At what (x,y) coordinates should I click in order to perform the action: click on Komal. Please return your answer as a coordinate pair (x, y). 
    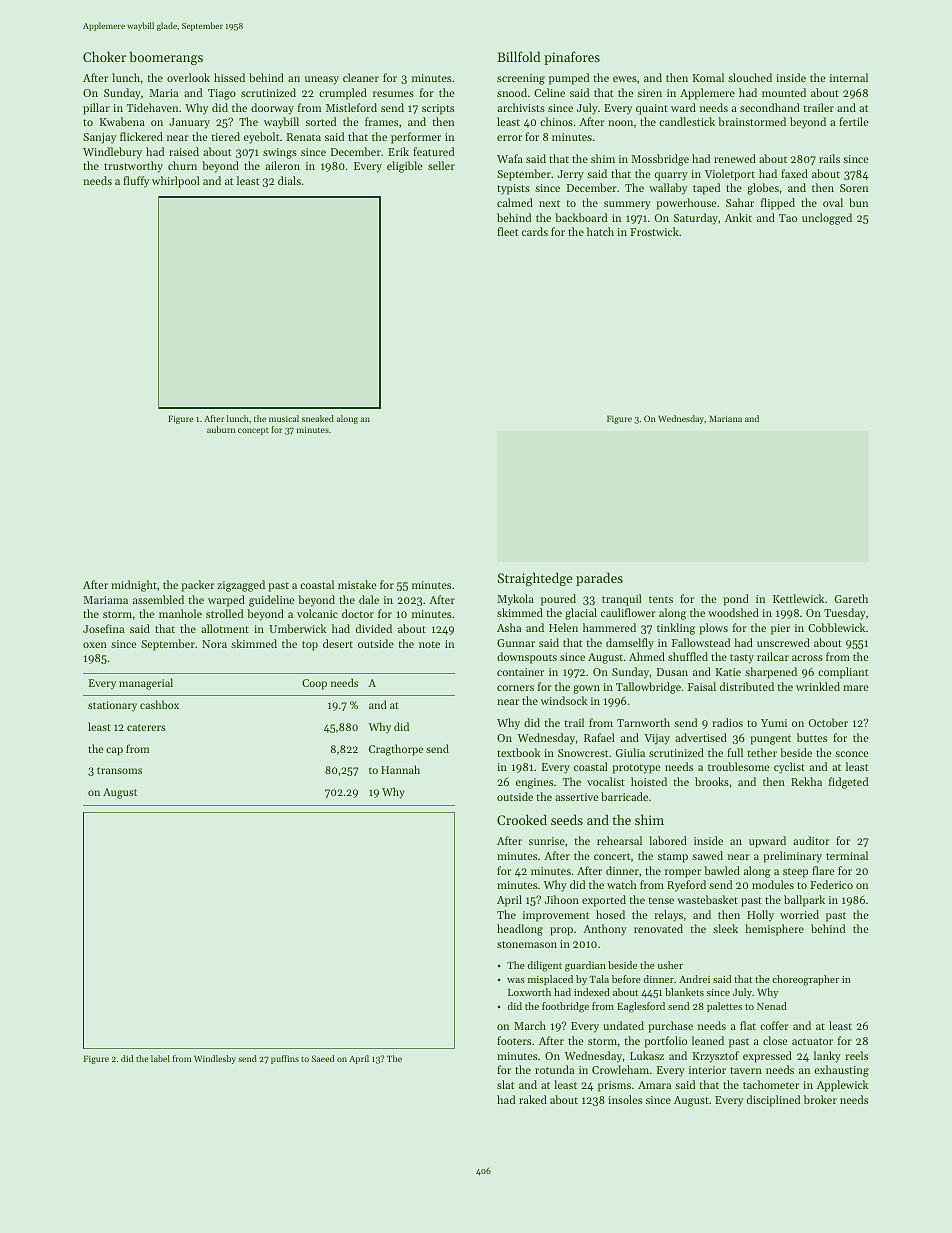
    Looking at the image, I should click on (708, 77).
